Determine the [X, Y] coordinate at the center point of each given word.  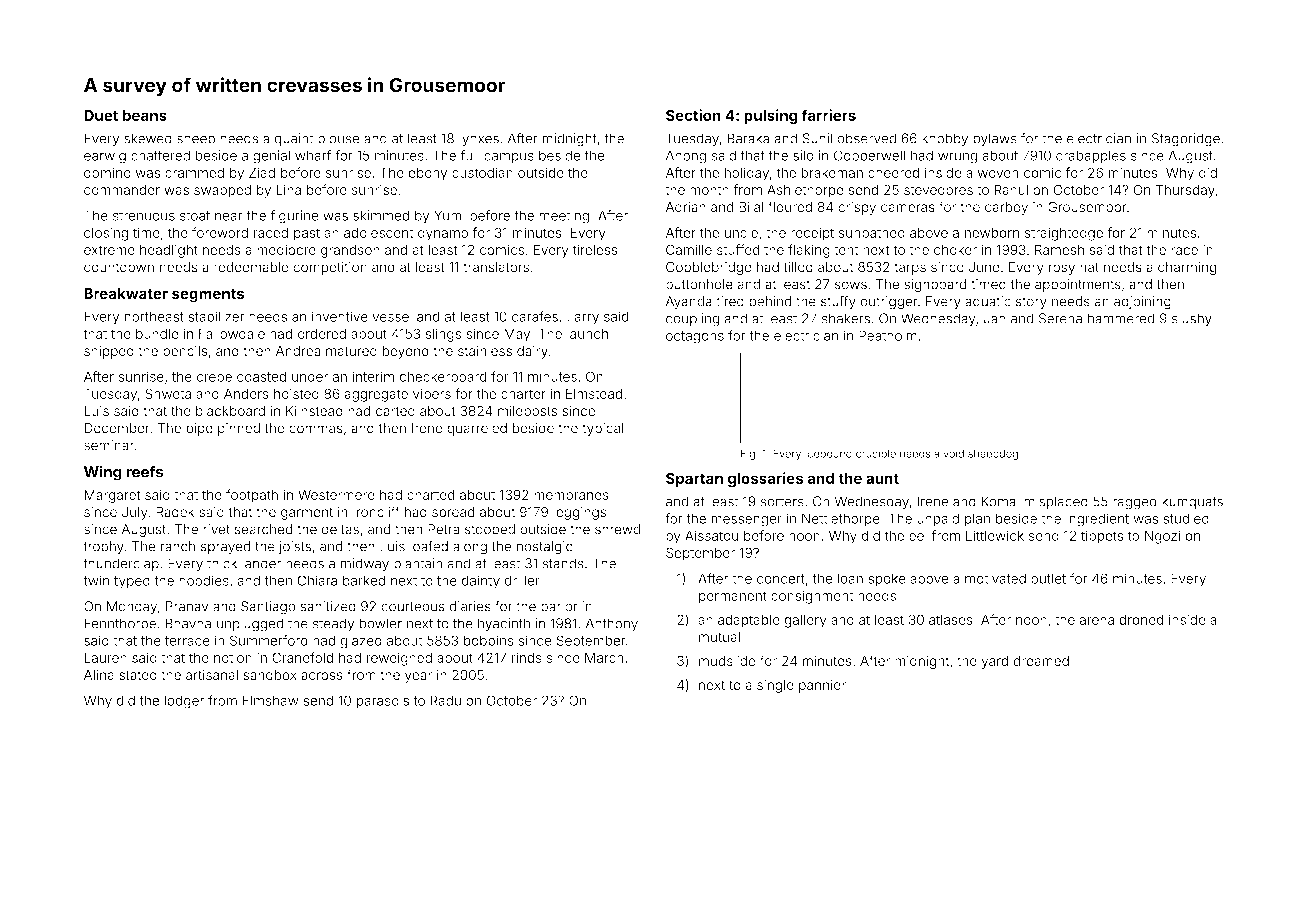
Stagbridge [1186, 140]
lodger [184, 702]
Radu [445, 700]
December [117, 428]
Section [693, 115]
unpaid [938, 519]
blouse [339, 138]
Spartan [694, 479]
